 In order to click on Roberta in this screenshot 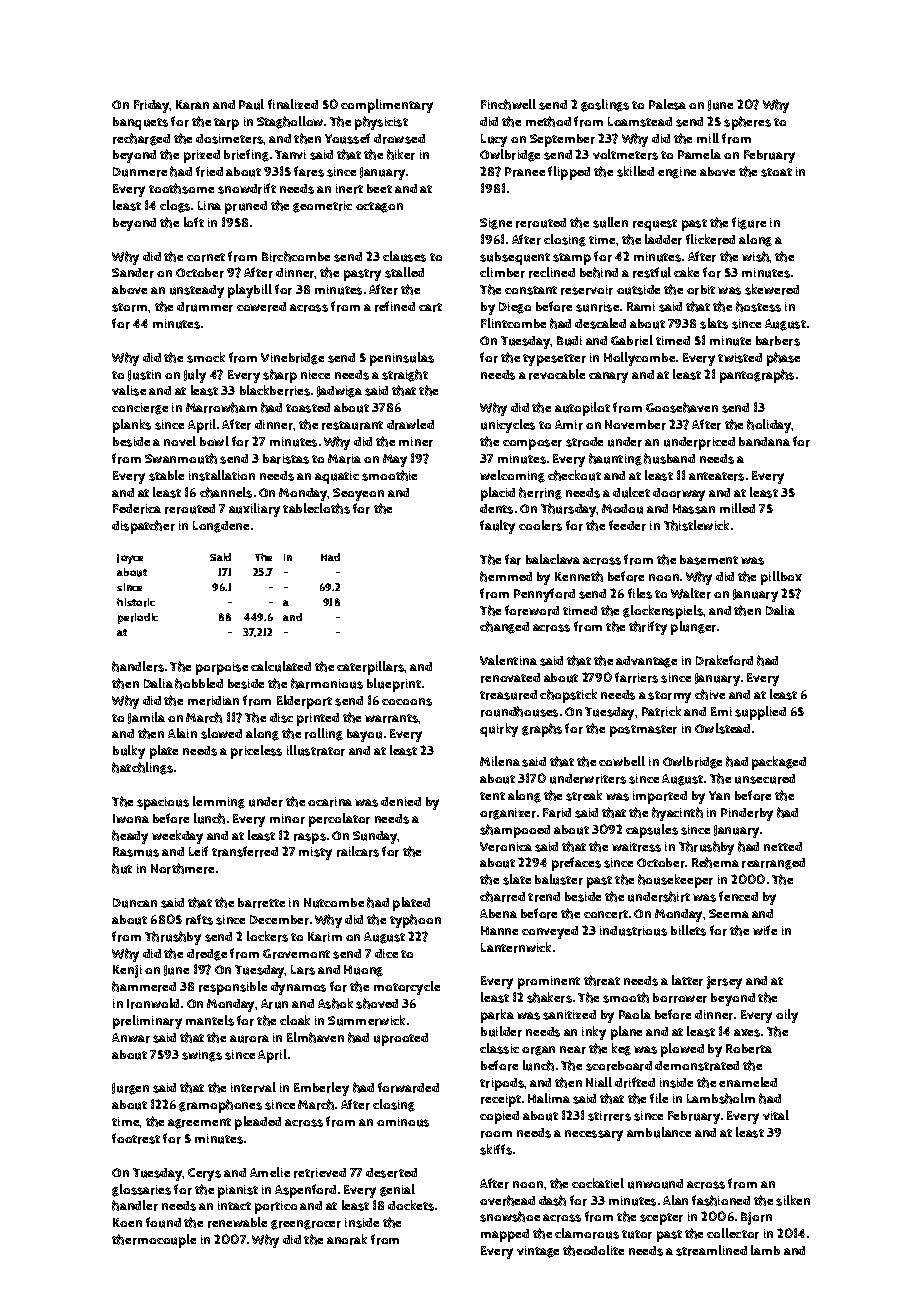, I will do `click(749, 1049)`.
